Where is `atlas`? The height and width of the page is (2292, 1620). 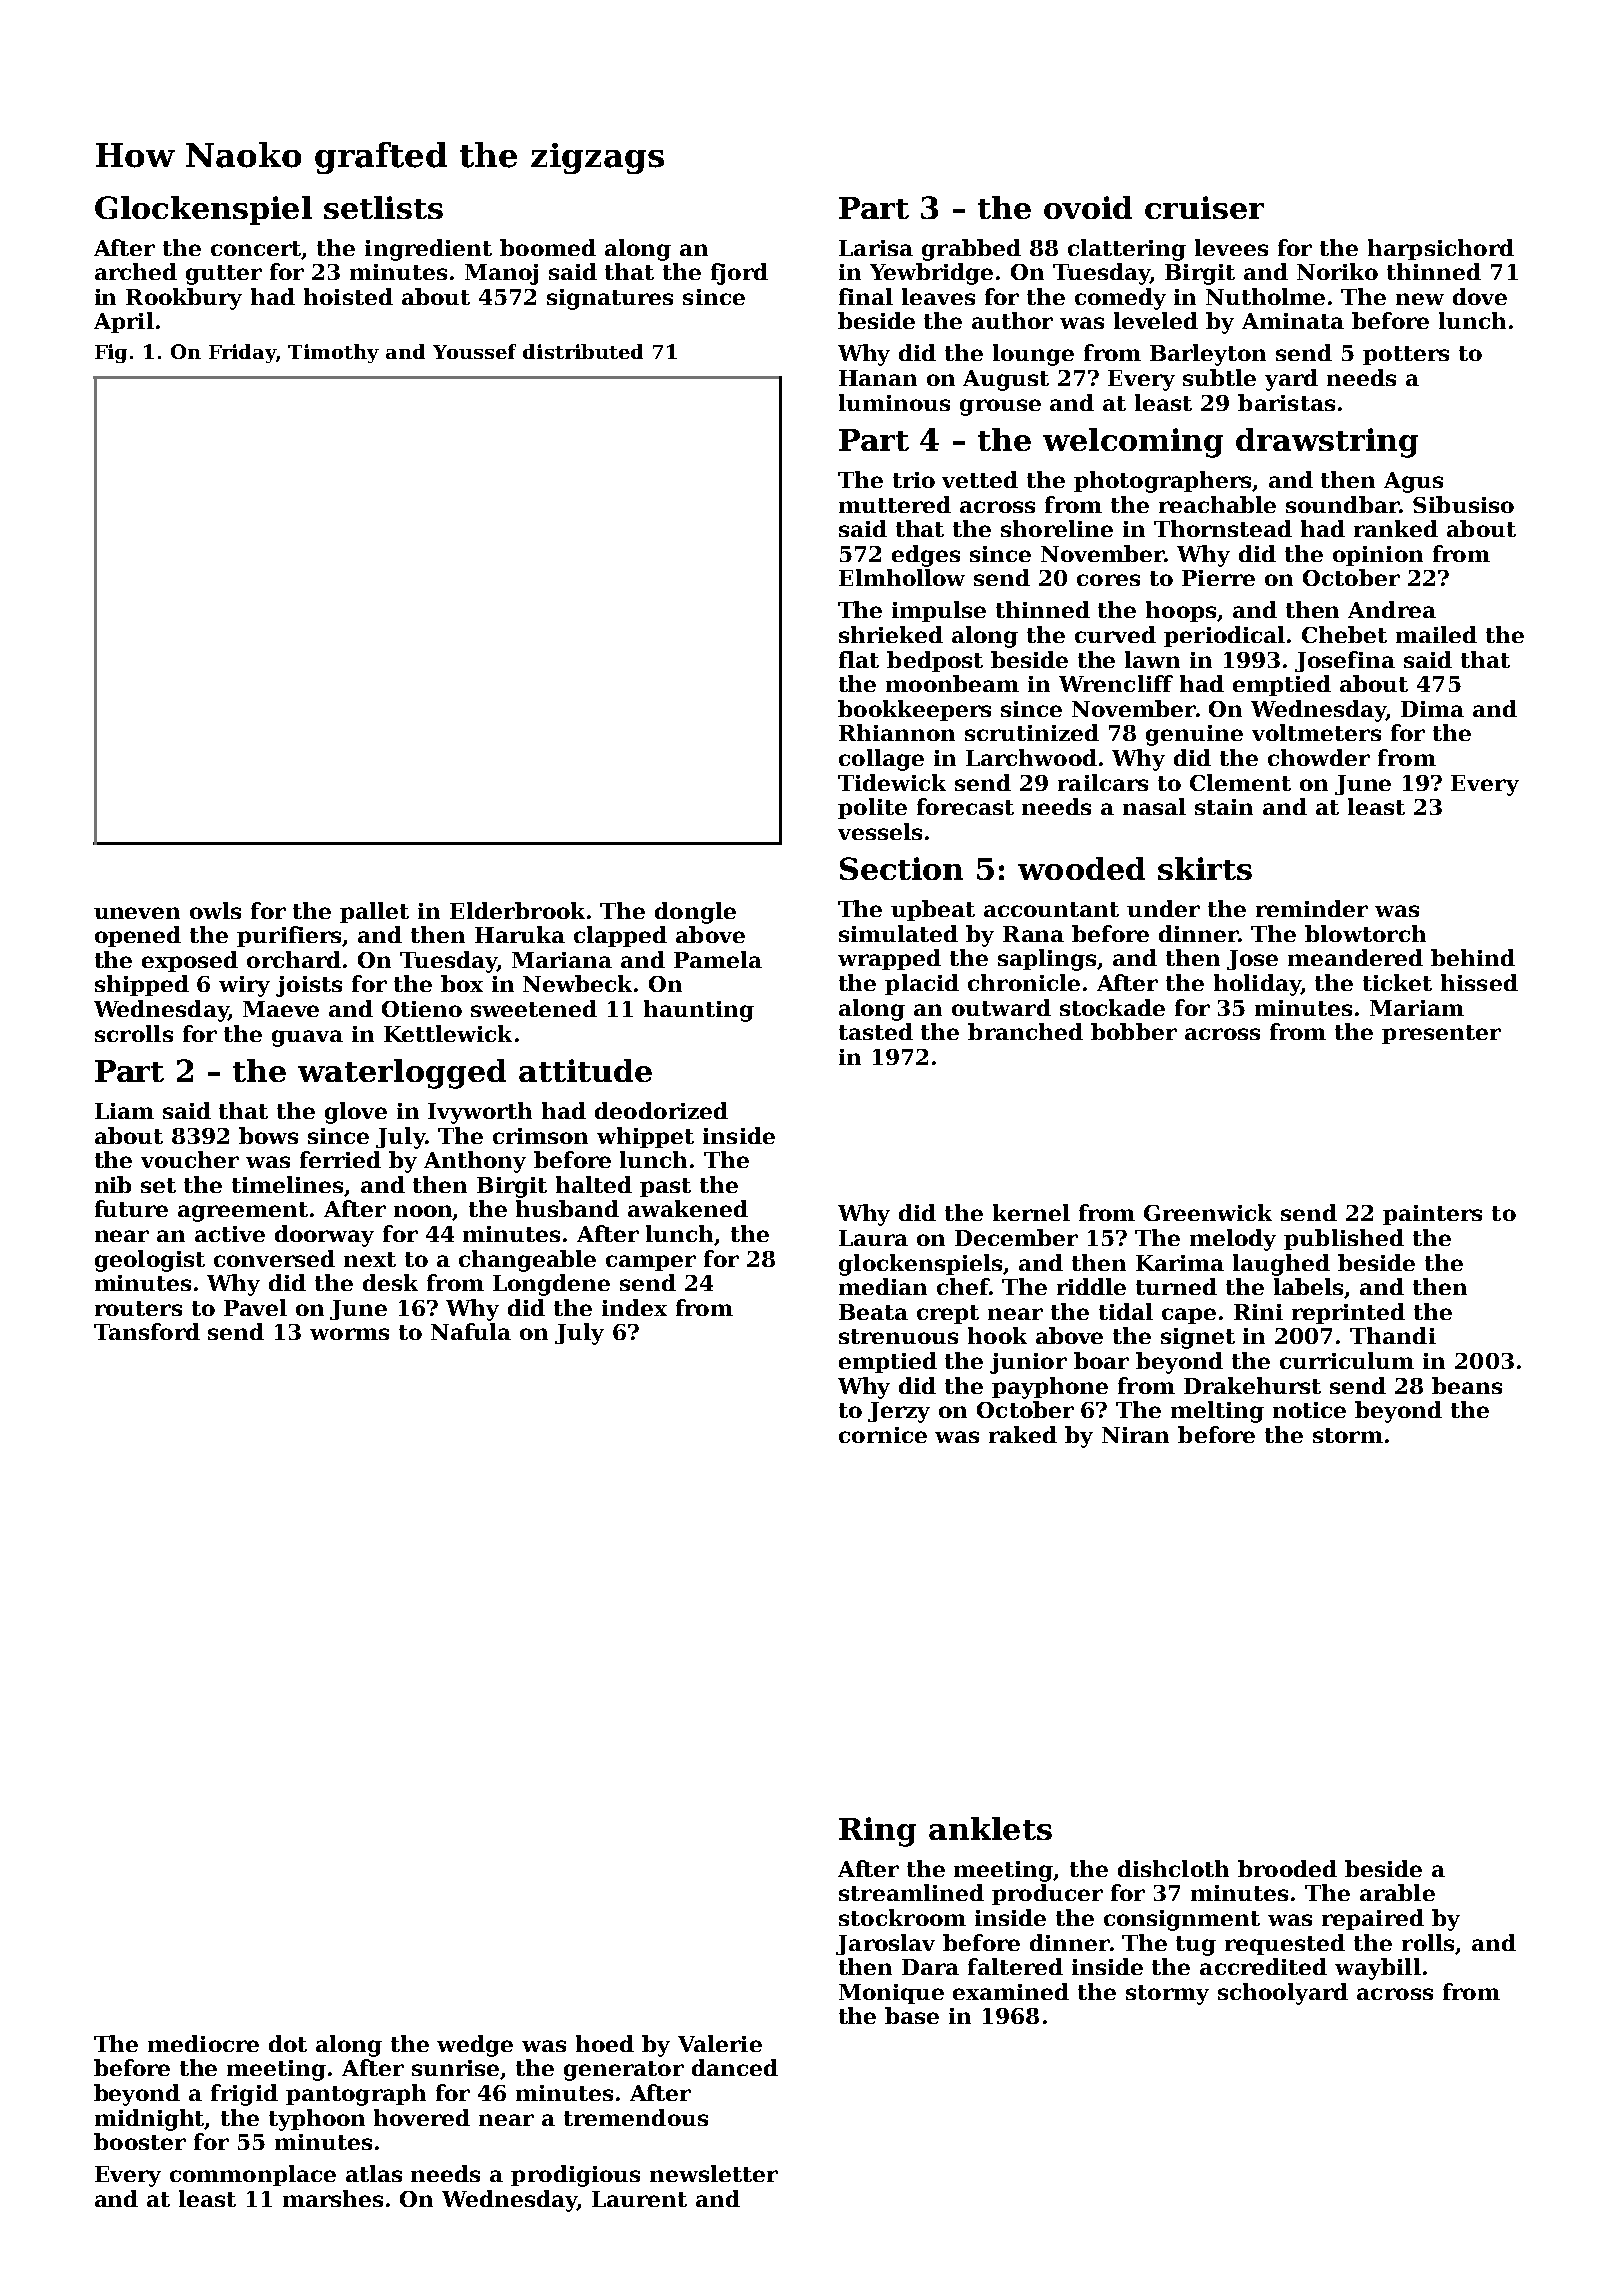 atlas is located at coordinates (374, 2173).
